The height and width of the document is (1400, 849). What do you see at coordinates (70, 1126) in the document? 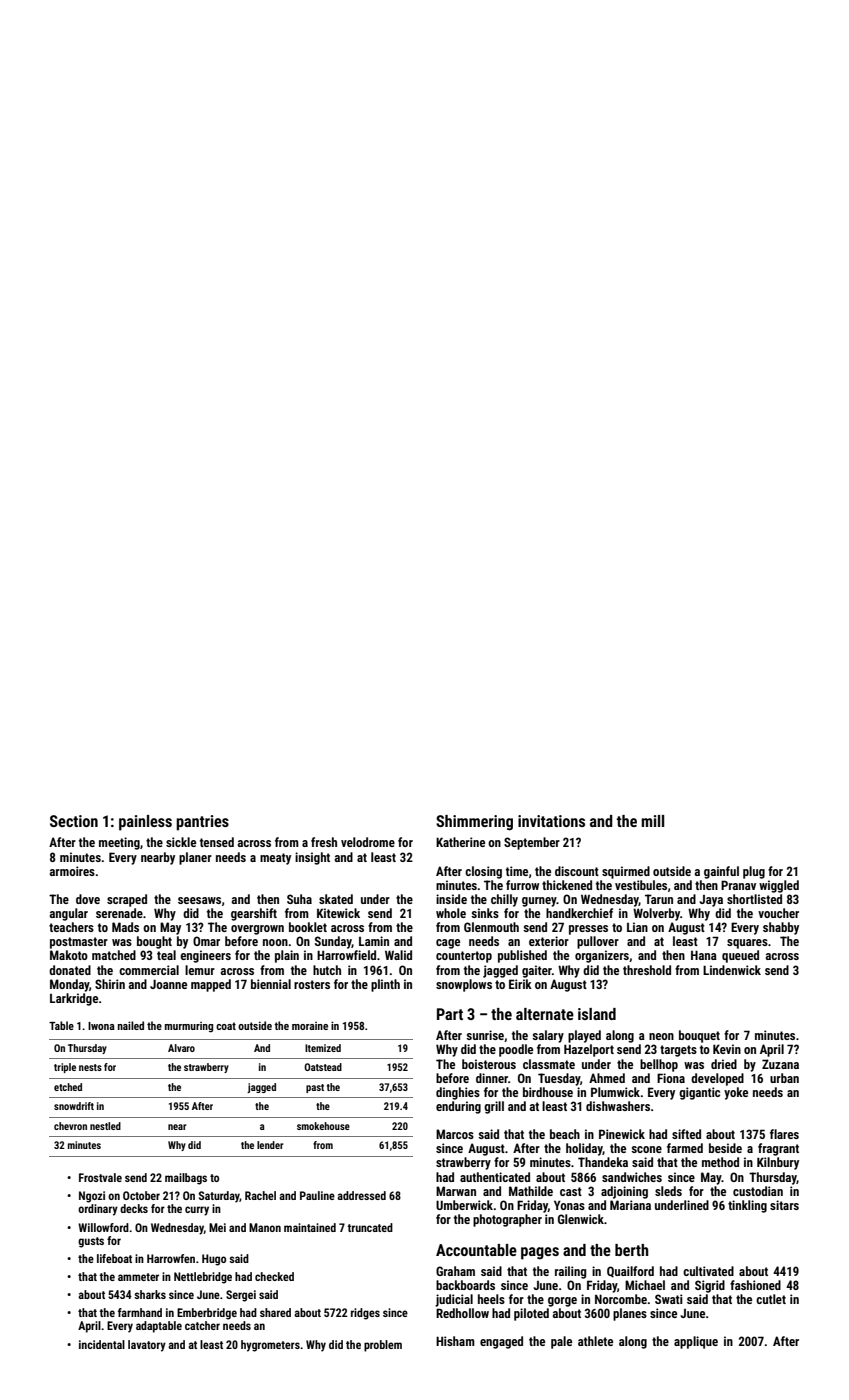
I see `chevron` at bounding box center [70, 1126].
